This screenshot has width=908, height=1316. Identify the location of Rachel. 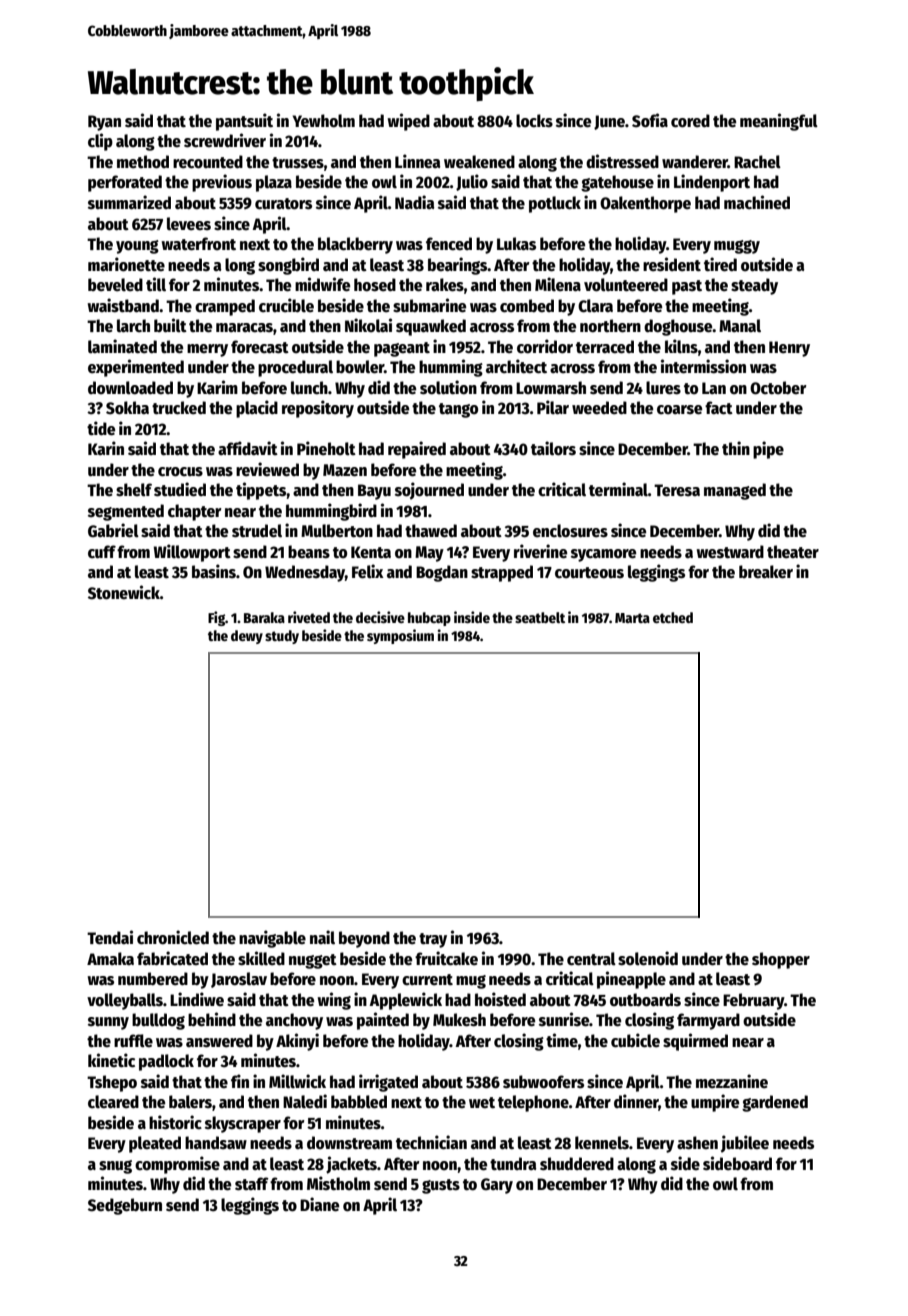
(757, 162).
